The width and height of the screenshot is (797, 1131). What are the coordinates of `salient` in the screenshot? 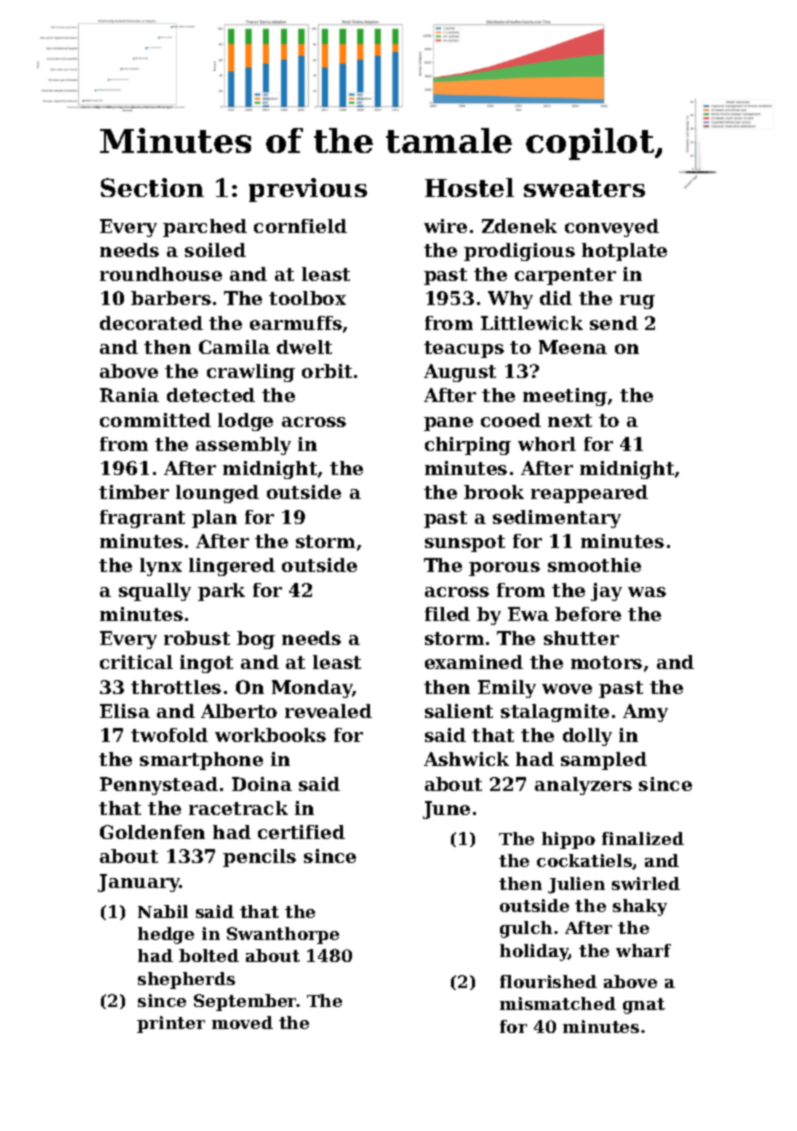 It's located at (459, 711).
